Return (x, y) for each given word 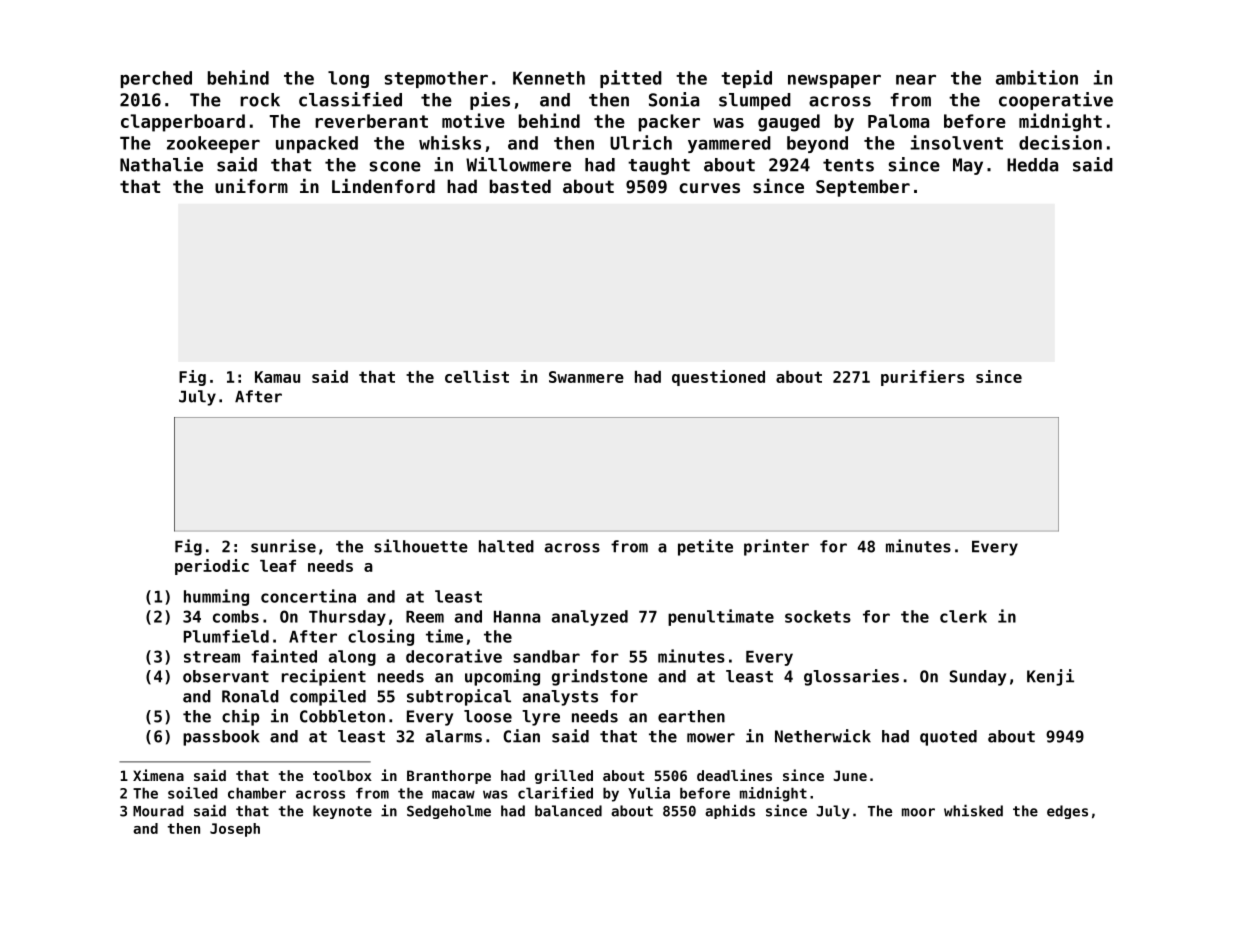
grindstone (600, 677)
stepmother (436, 79)
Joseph (235, 830)
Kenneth (549, 78)
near (916, 79)
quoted (948, 738)
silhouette (421, 546)
